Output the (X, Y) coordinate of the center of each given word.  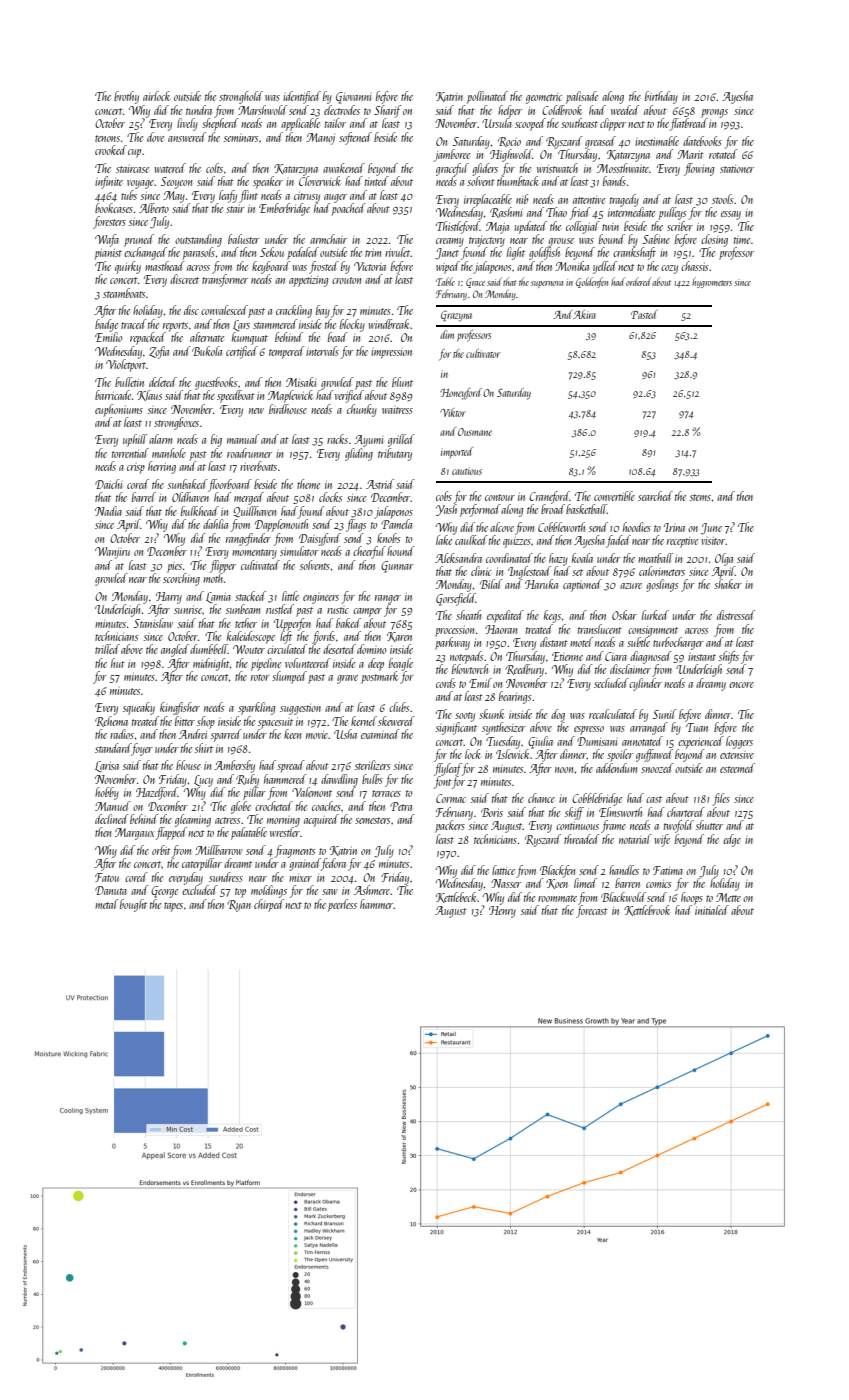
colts (214, 168)
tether (246, 623)
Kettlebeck (457, 897)
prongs (714, 113)
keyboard (271, 267)
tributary (395, 454)
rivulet (398, 252)
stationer (737, 169)
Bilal (491, 584)
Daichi (108, 484)
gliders (485, 169)
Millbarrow (219, 850)
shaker (728, 584)
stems (700, 497)
